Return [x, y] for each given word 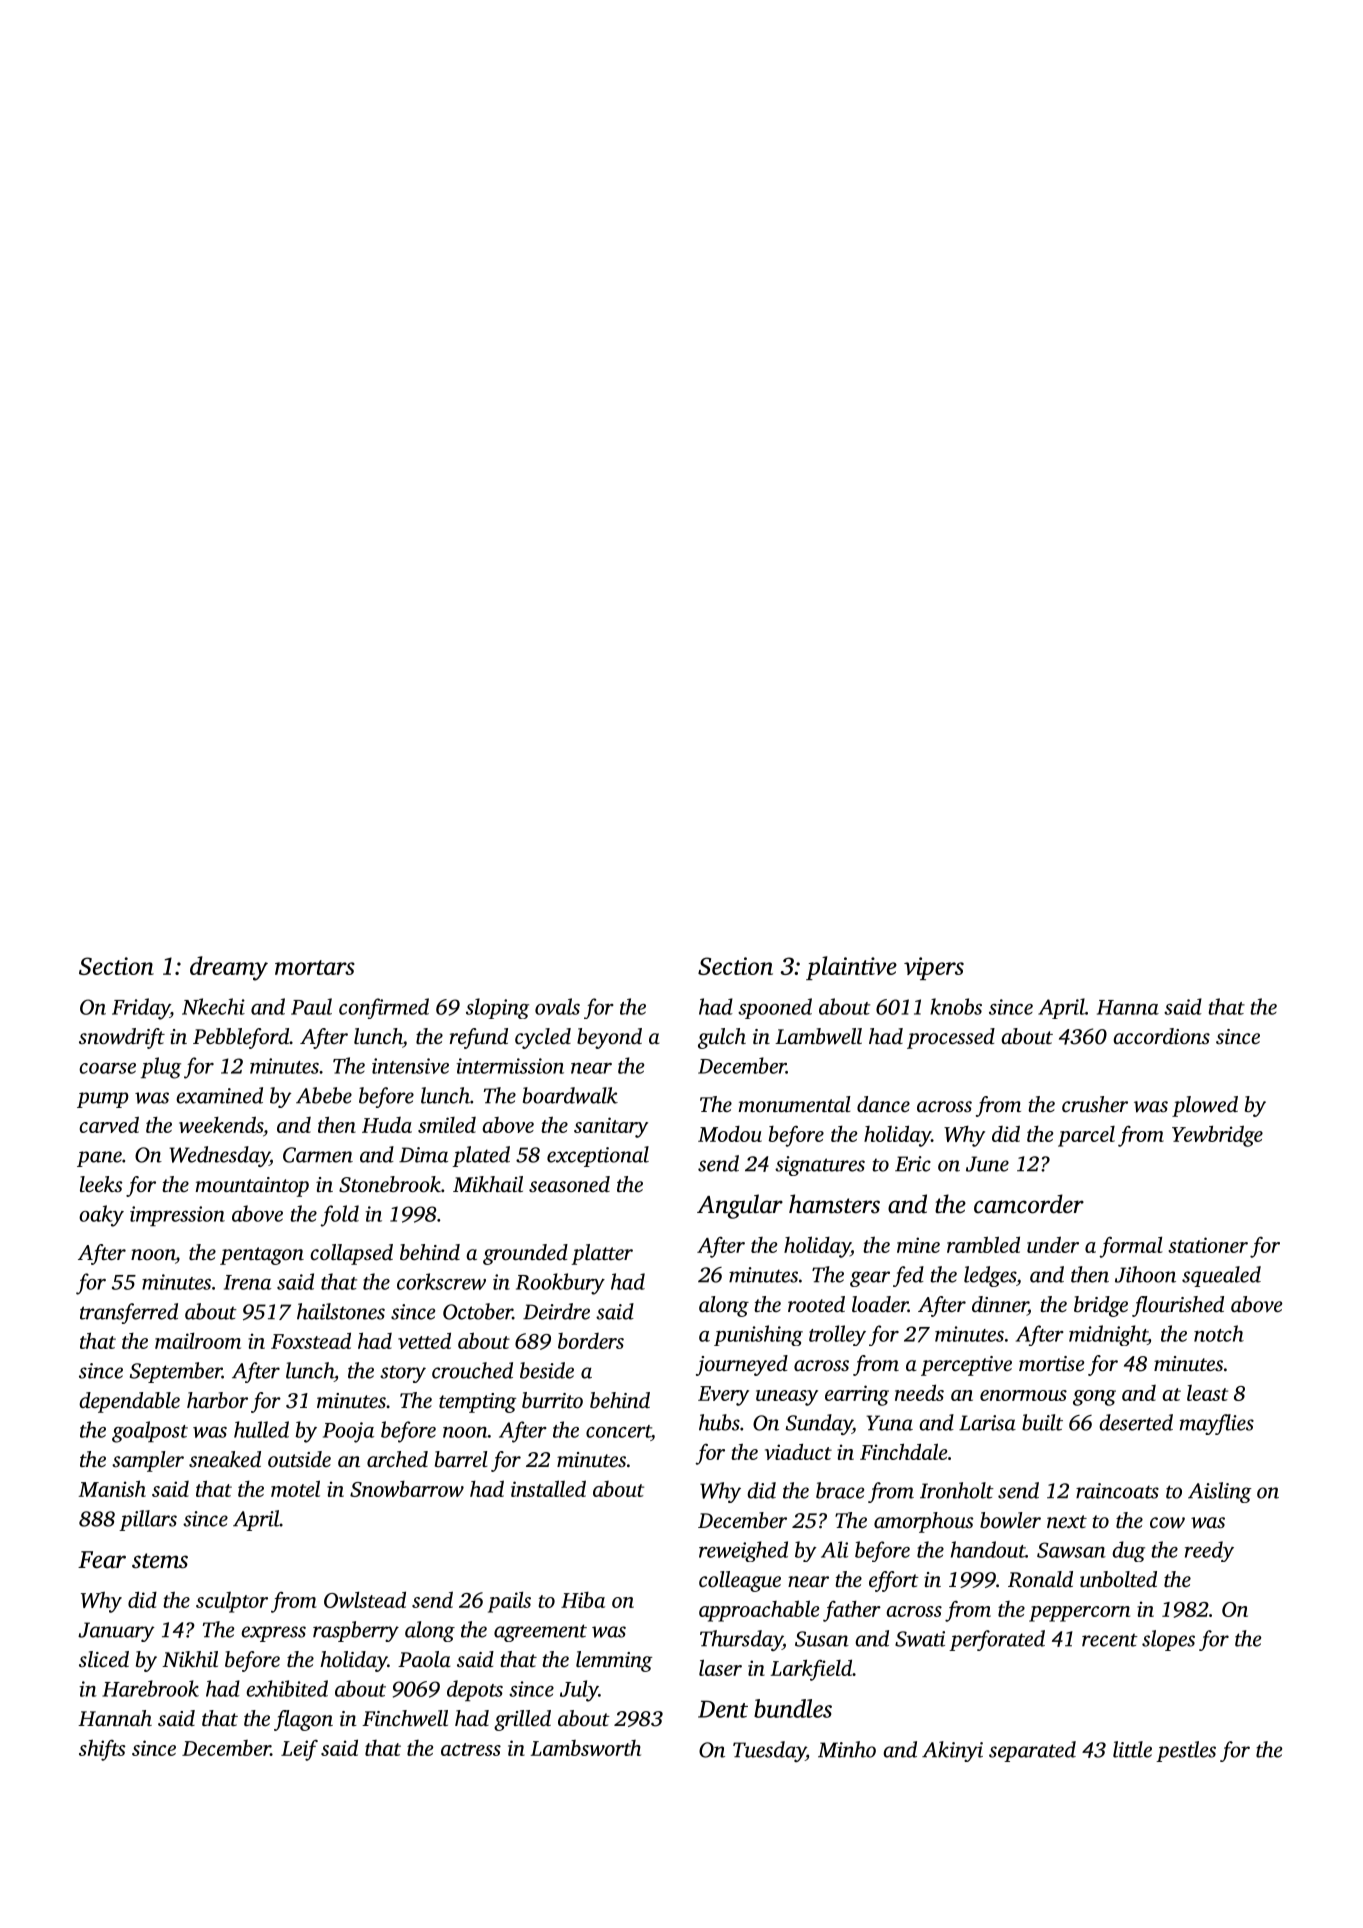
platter [602, 1254]
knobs [956, 1006]
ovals [557, 1006]
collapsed [351, 1254]
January [116, 1632]
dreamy [229, 968]
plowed [1205, 1106]
